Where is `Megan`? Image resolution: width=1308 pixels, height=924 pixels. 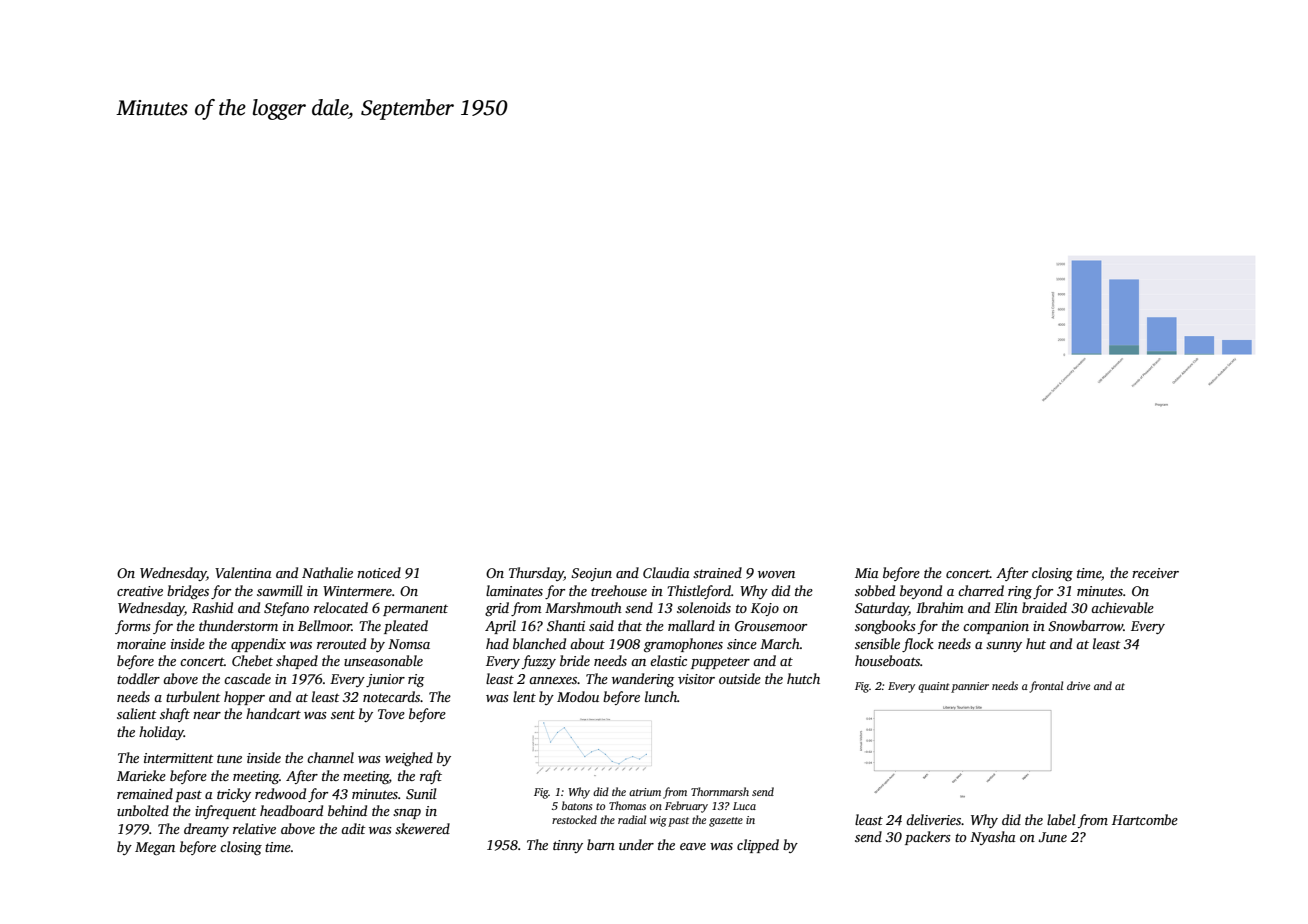
Megan is located at coordinates (155, 848).
